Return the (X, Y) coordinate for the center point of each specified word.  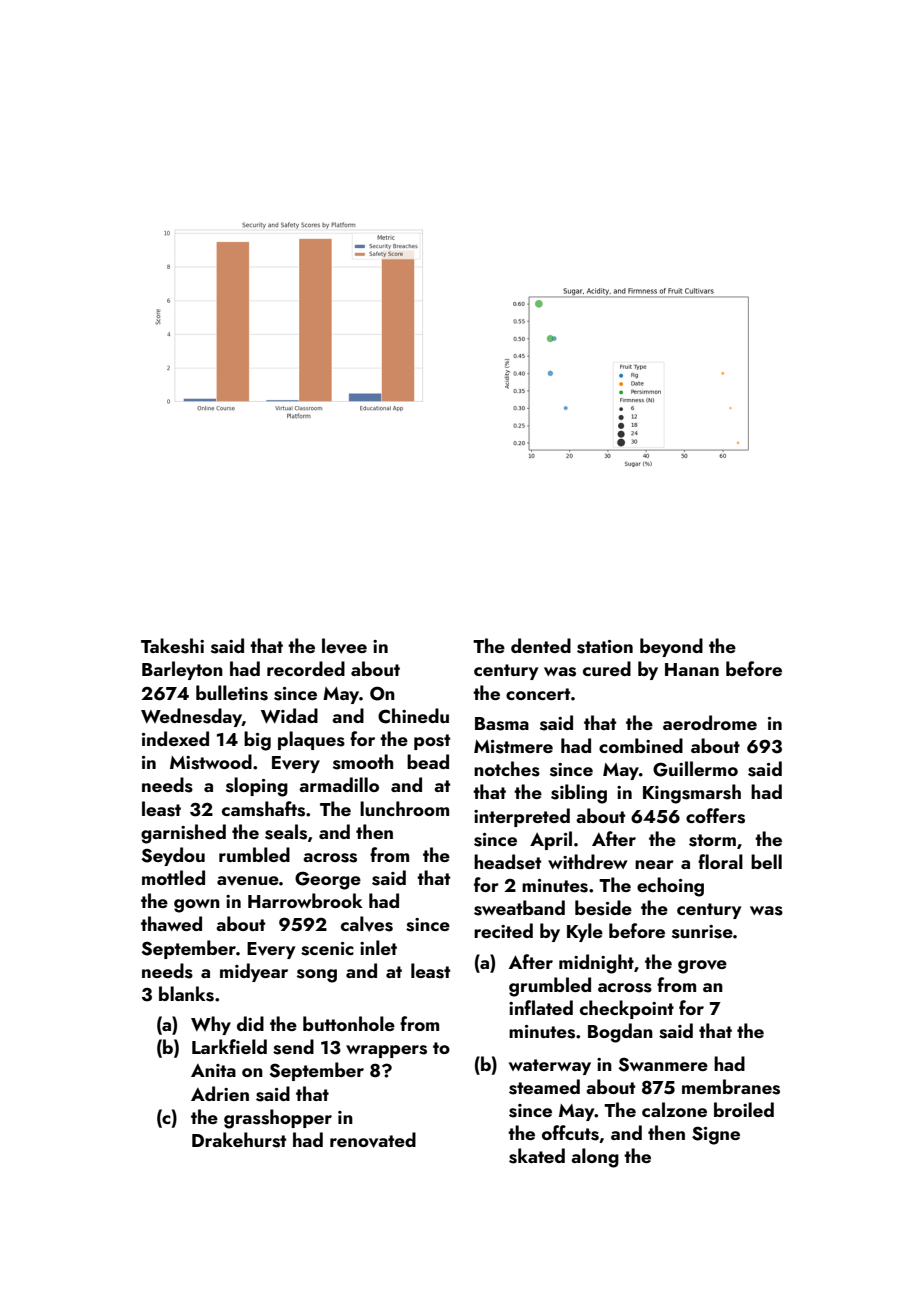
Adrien (220, 1093)
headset (507, 862)
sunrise (702, 932)
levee (344, 646)
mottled (173, 877)
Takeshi (172, 646)
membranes (731, 1087)
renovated (373, 1140)
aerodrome (710, 722)
